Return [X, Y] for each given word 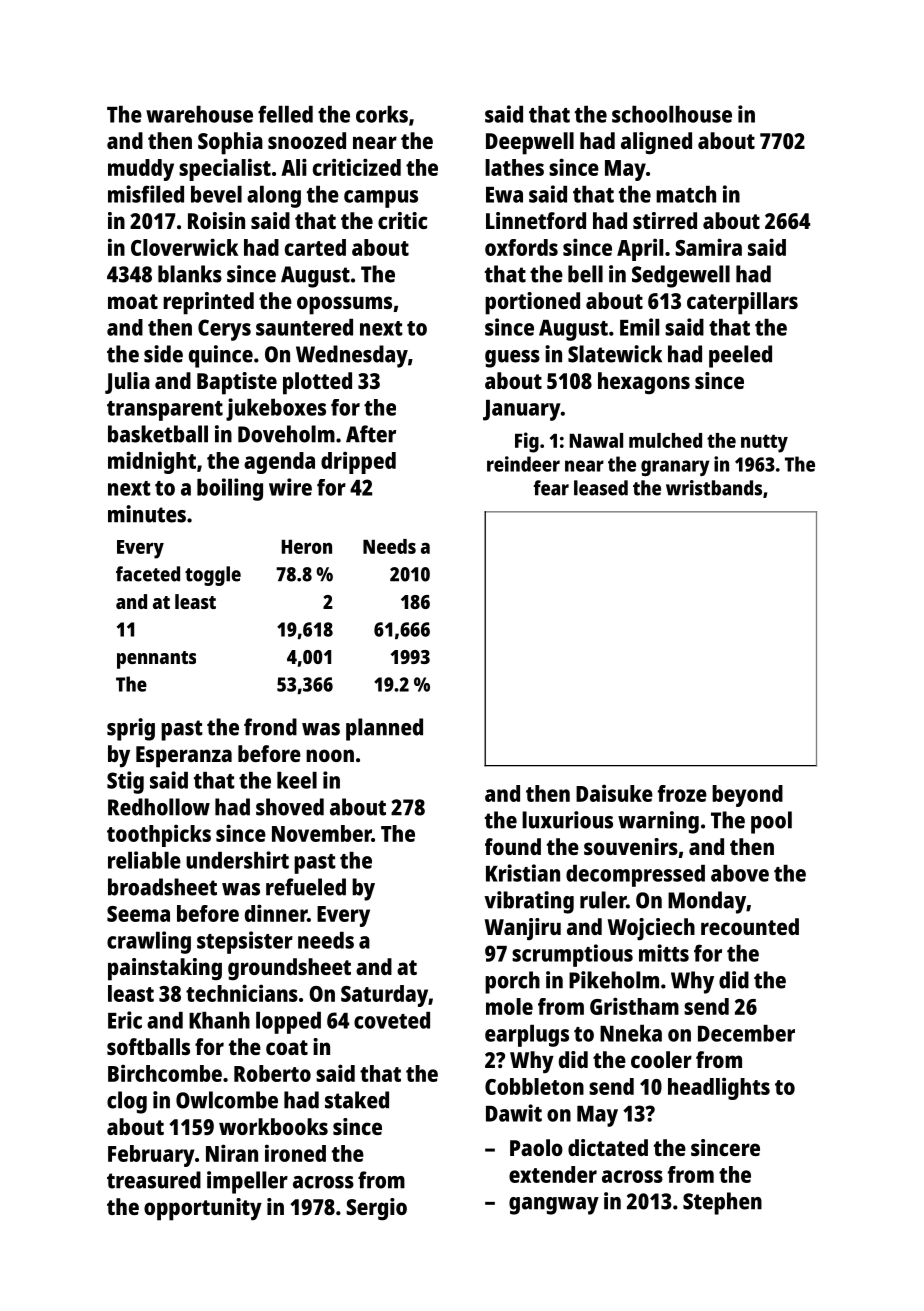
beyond [747, 796]
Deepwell [530, 143]
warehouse [199, 114]
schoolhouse [672, 114]
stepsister [245, 942]
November [322, 833]
